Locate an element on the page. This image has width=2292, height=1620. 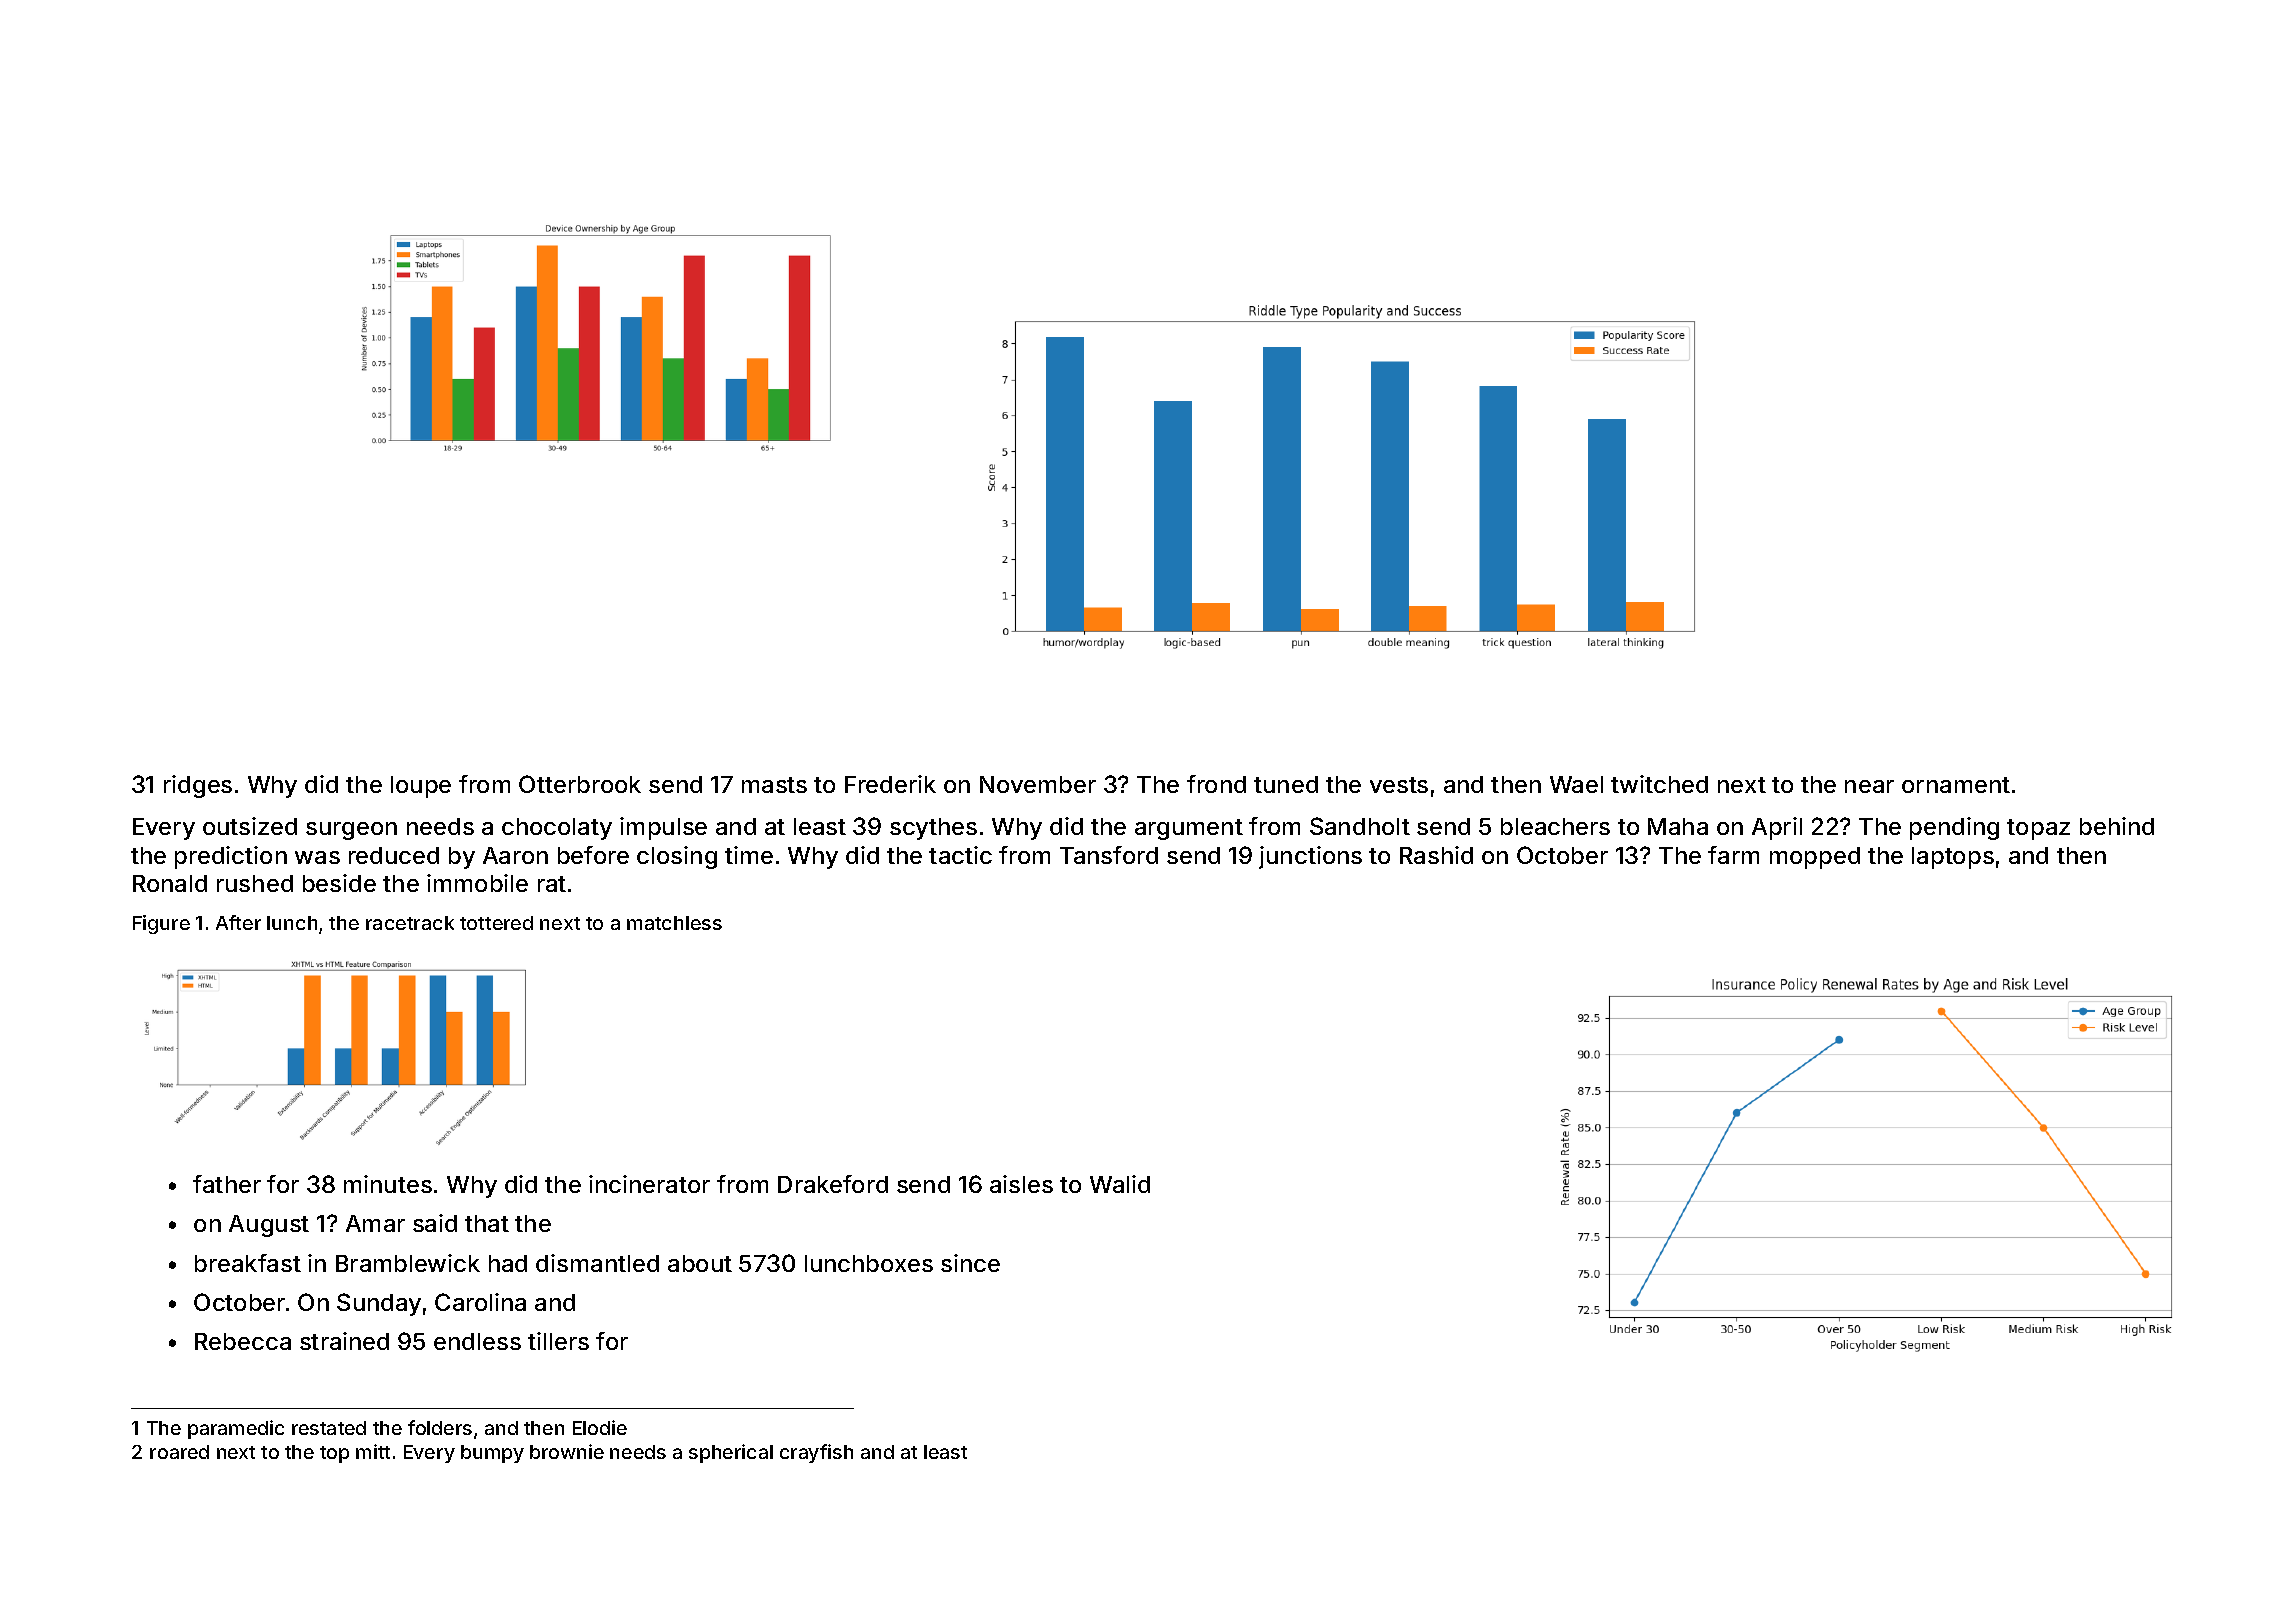
breakfast is located at coordinates (248, 1263).
